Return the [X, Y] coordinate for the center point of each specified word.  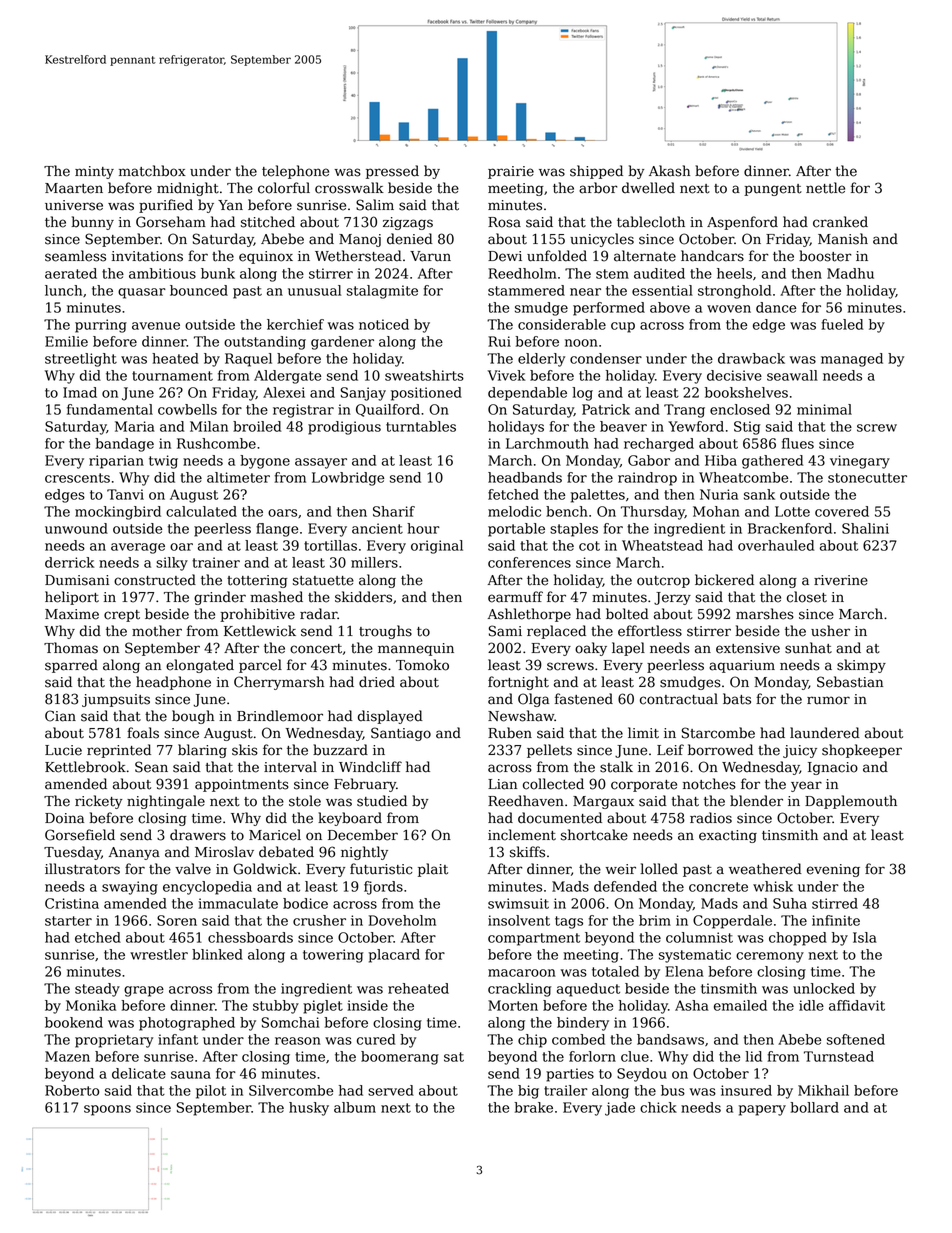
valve [193, 869]
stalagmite [382, 292]
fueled [842, 324]
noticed [384, 324]
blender [756, 801]
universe [74, 205]
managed [852, 360]
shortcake [594, 835]
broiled [257, 426]
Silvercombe [291, 1090]
